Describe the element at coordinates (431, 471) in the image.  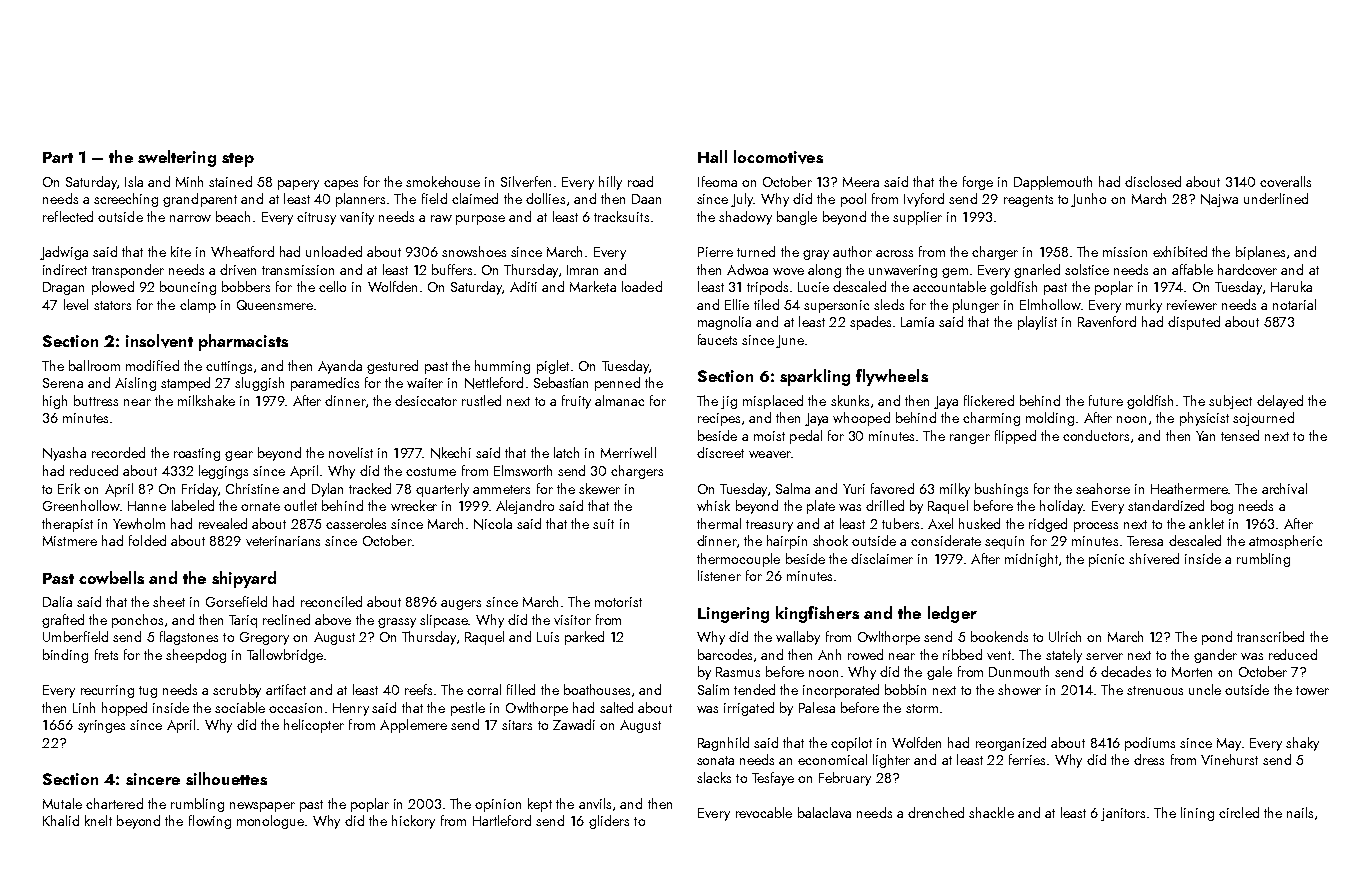
I see `costume` at that location.
